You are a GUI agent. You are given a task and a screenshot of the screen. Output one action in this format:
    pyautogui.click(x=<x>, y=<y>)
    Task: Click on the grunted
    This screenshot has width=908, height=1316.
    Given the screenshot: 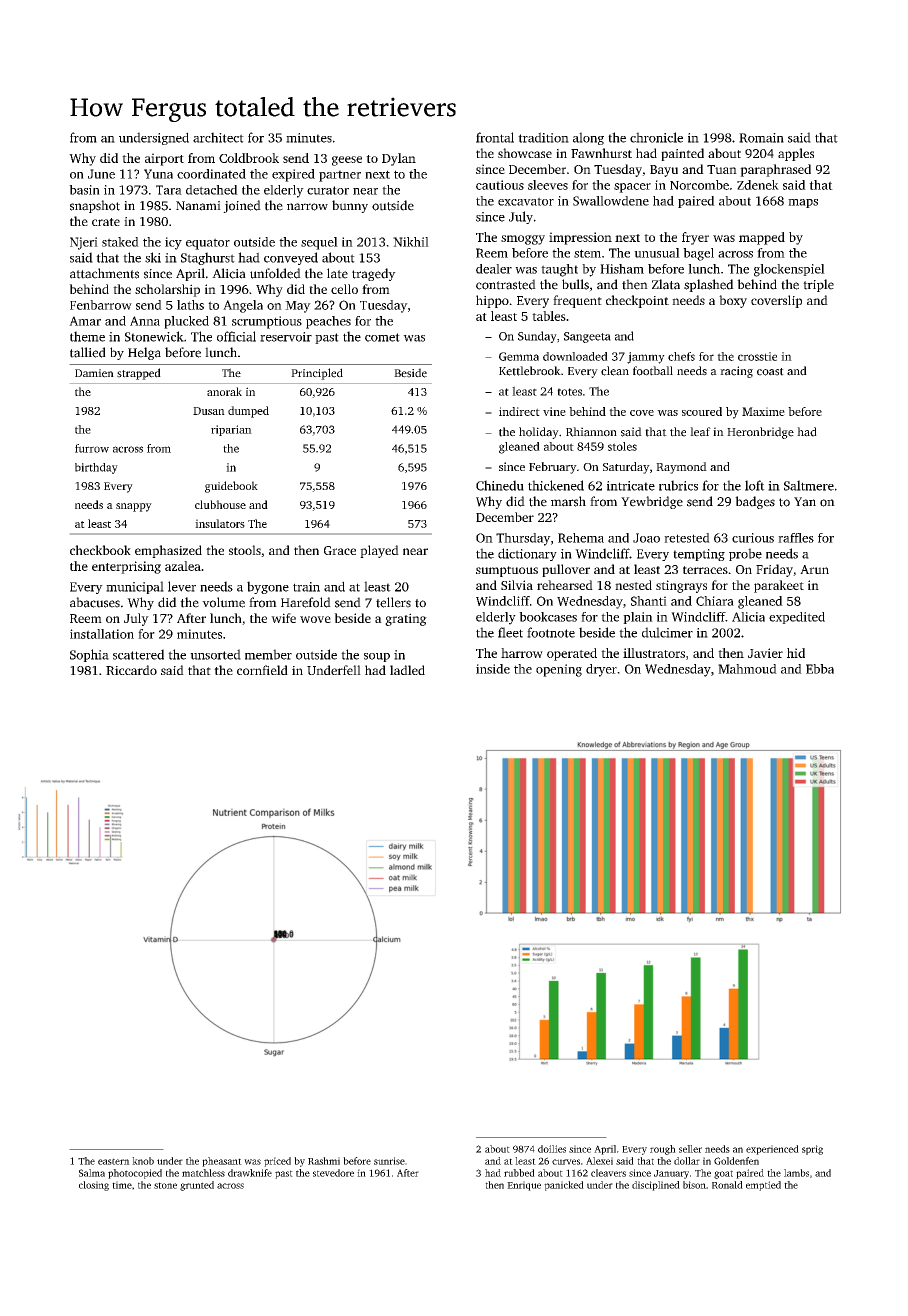 What is the action you would take?
    pyautogui.click(x=197, y=1186)
